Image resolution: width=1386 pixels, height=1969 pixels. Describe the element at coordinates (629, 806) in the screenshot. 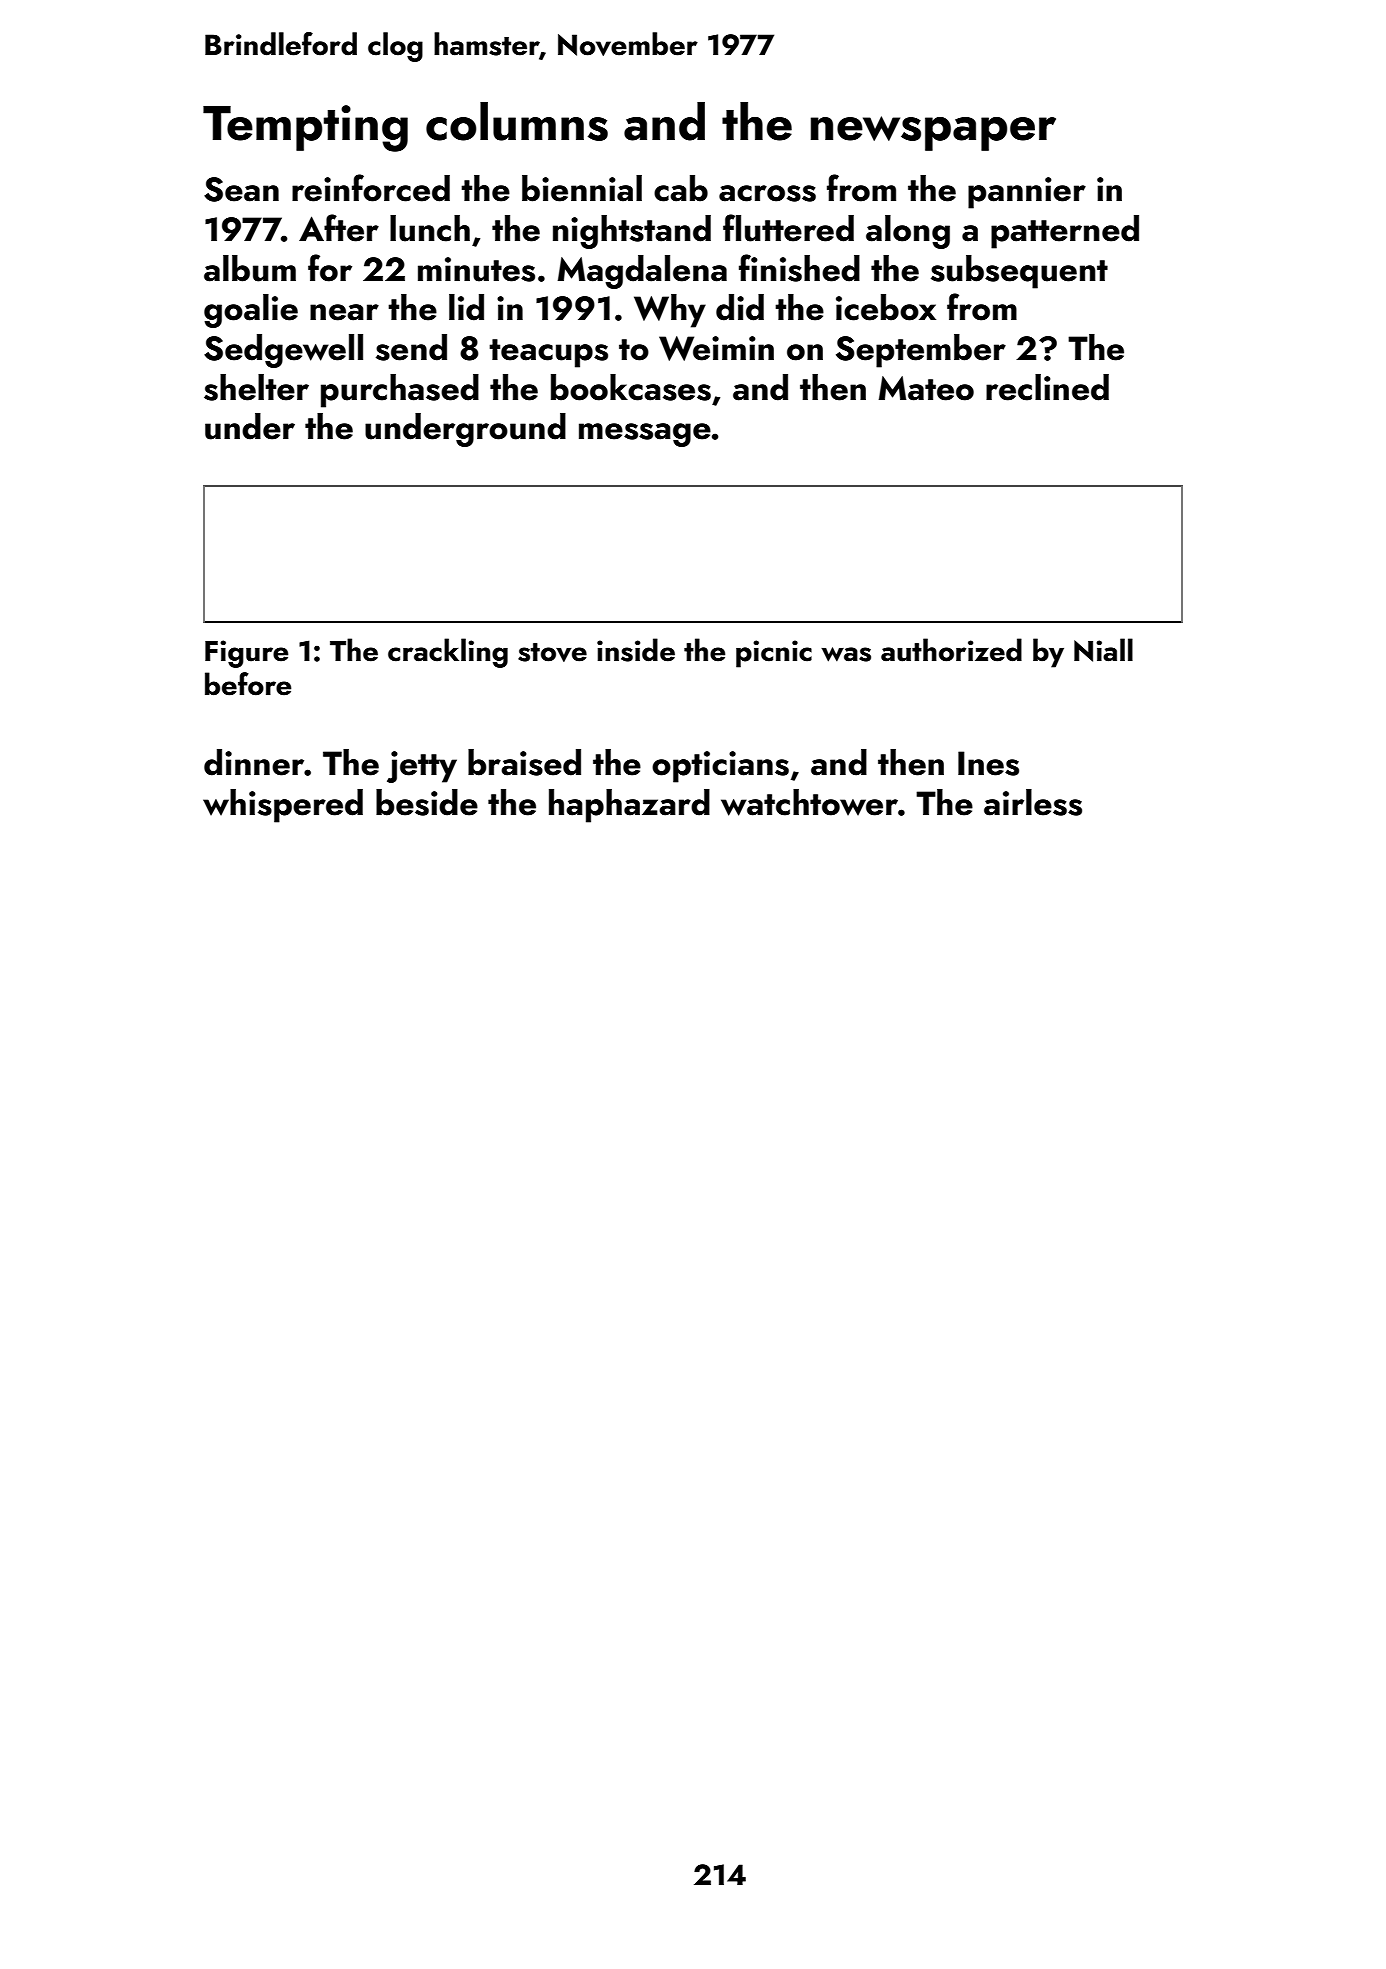

I see `haphazard` at that location.
